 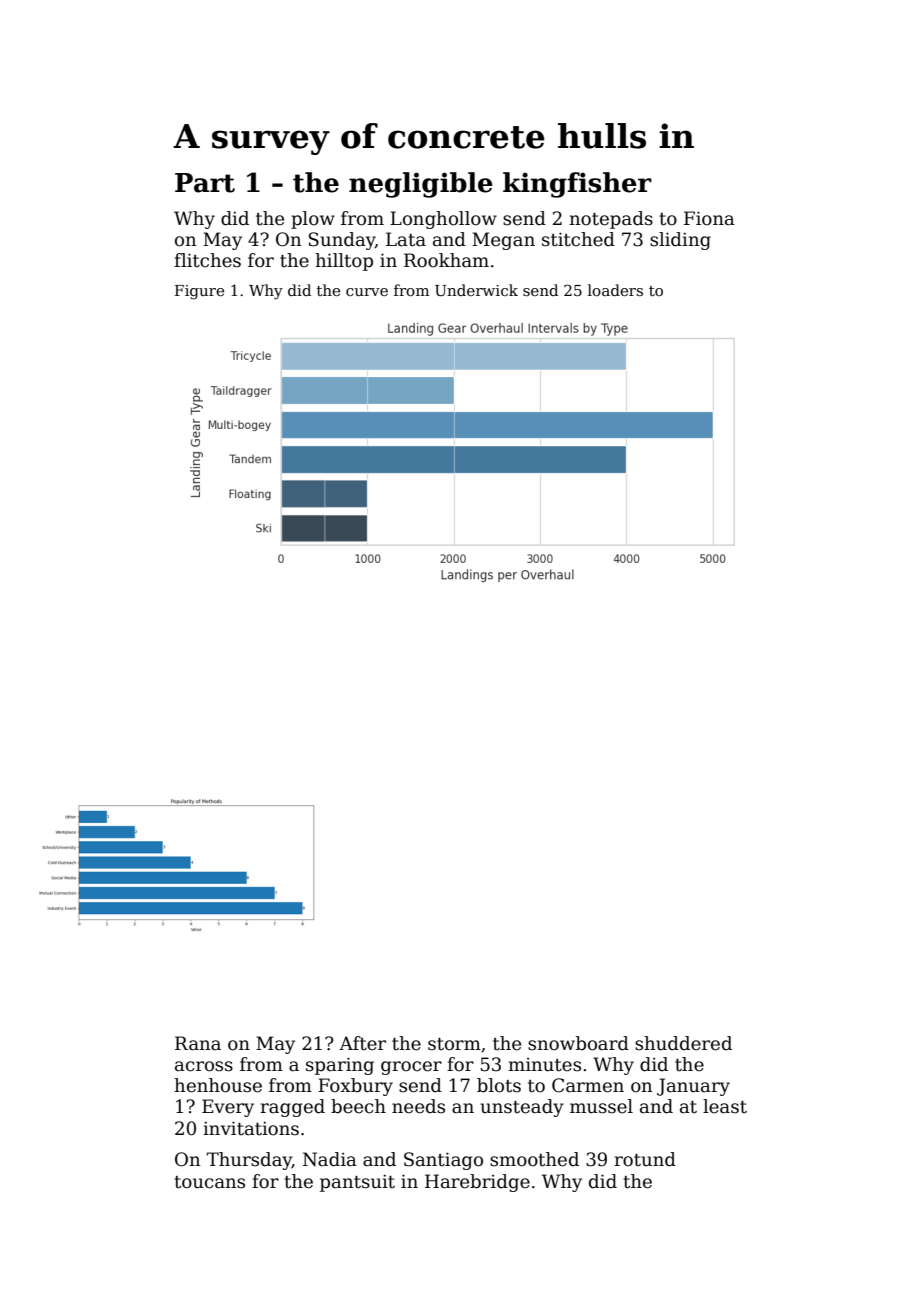 I want to click on Carmen, so click(x=588, y=1085).
